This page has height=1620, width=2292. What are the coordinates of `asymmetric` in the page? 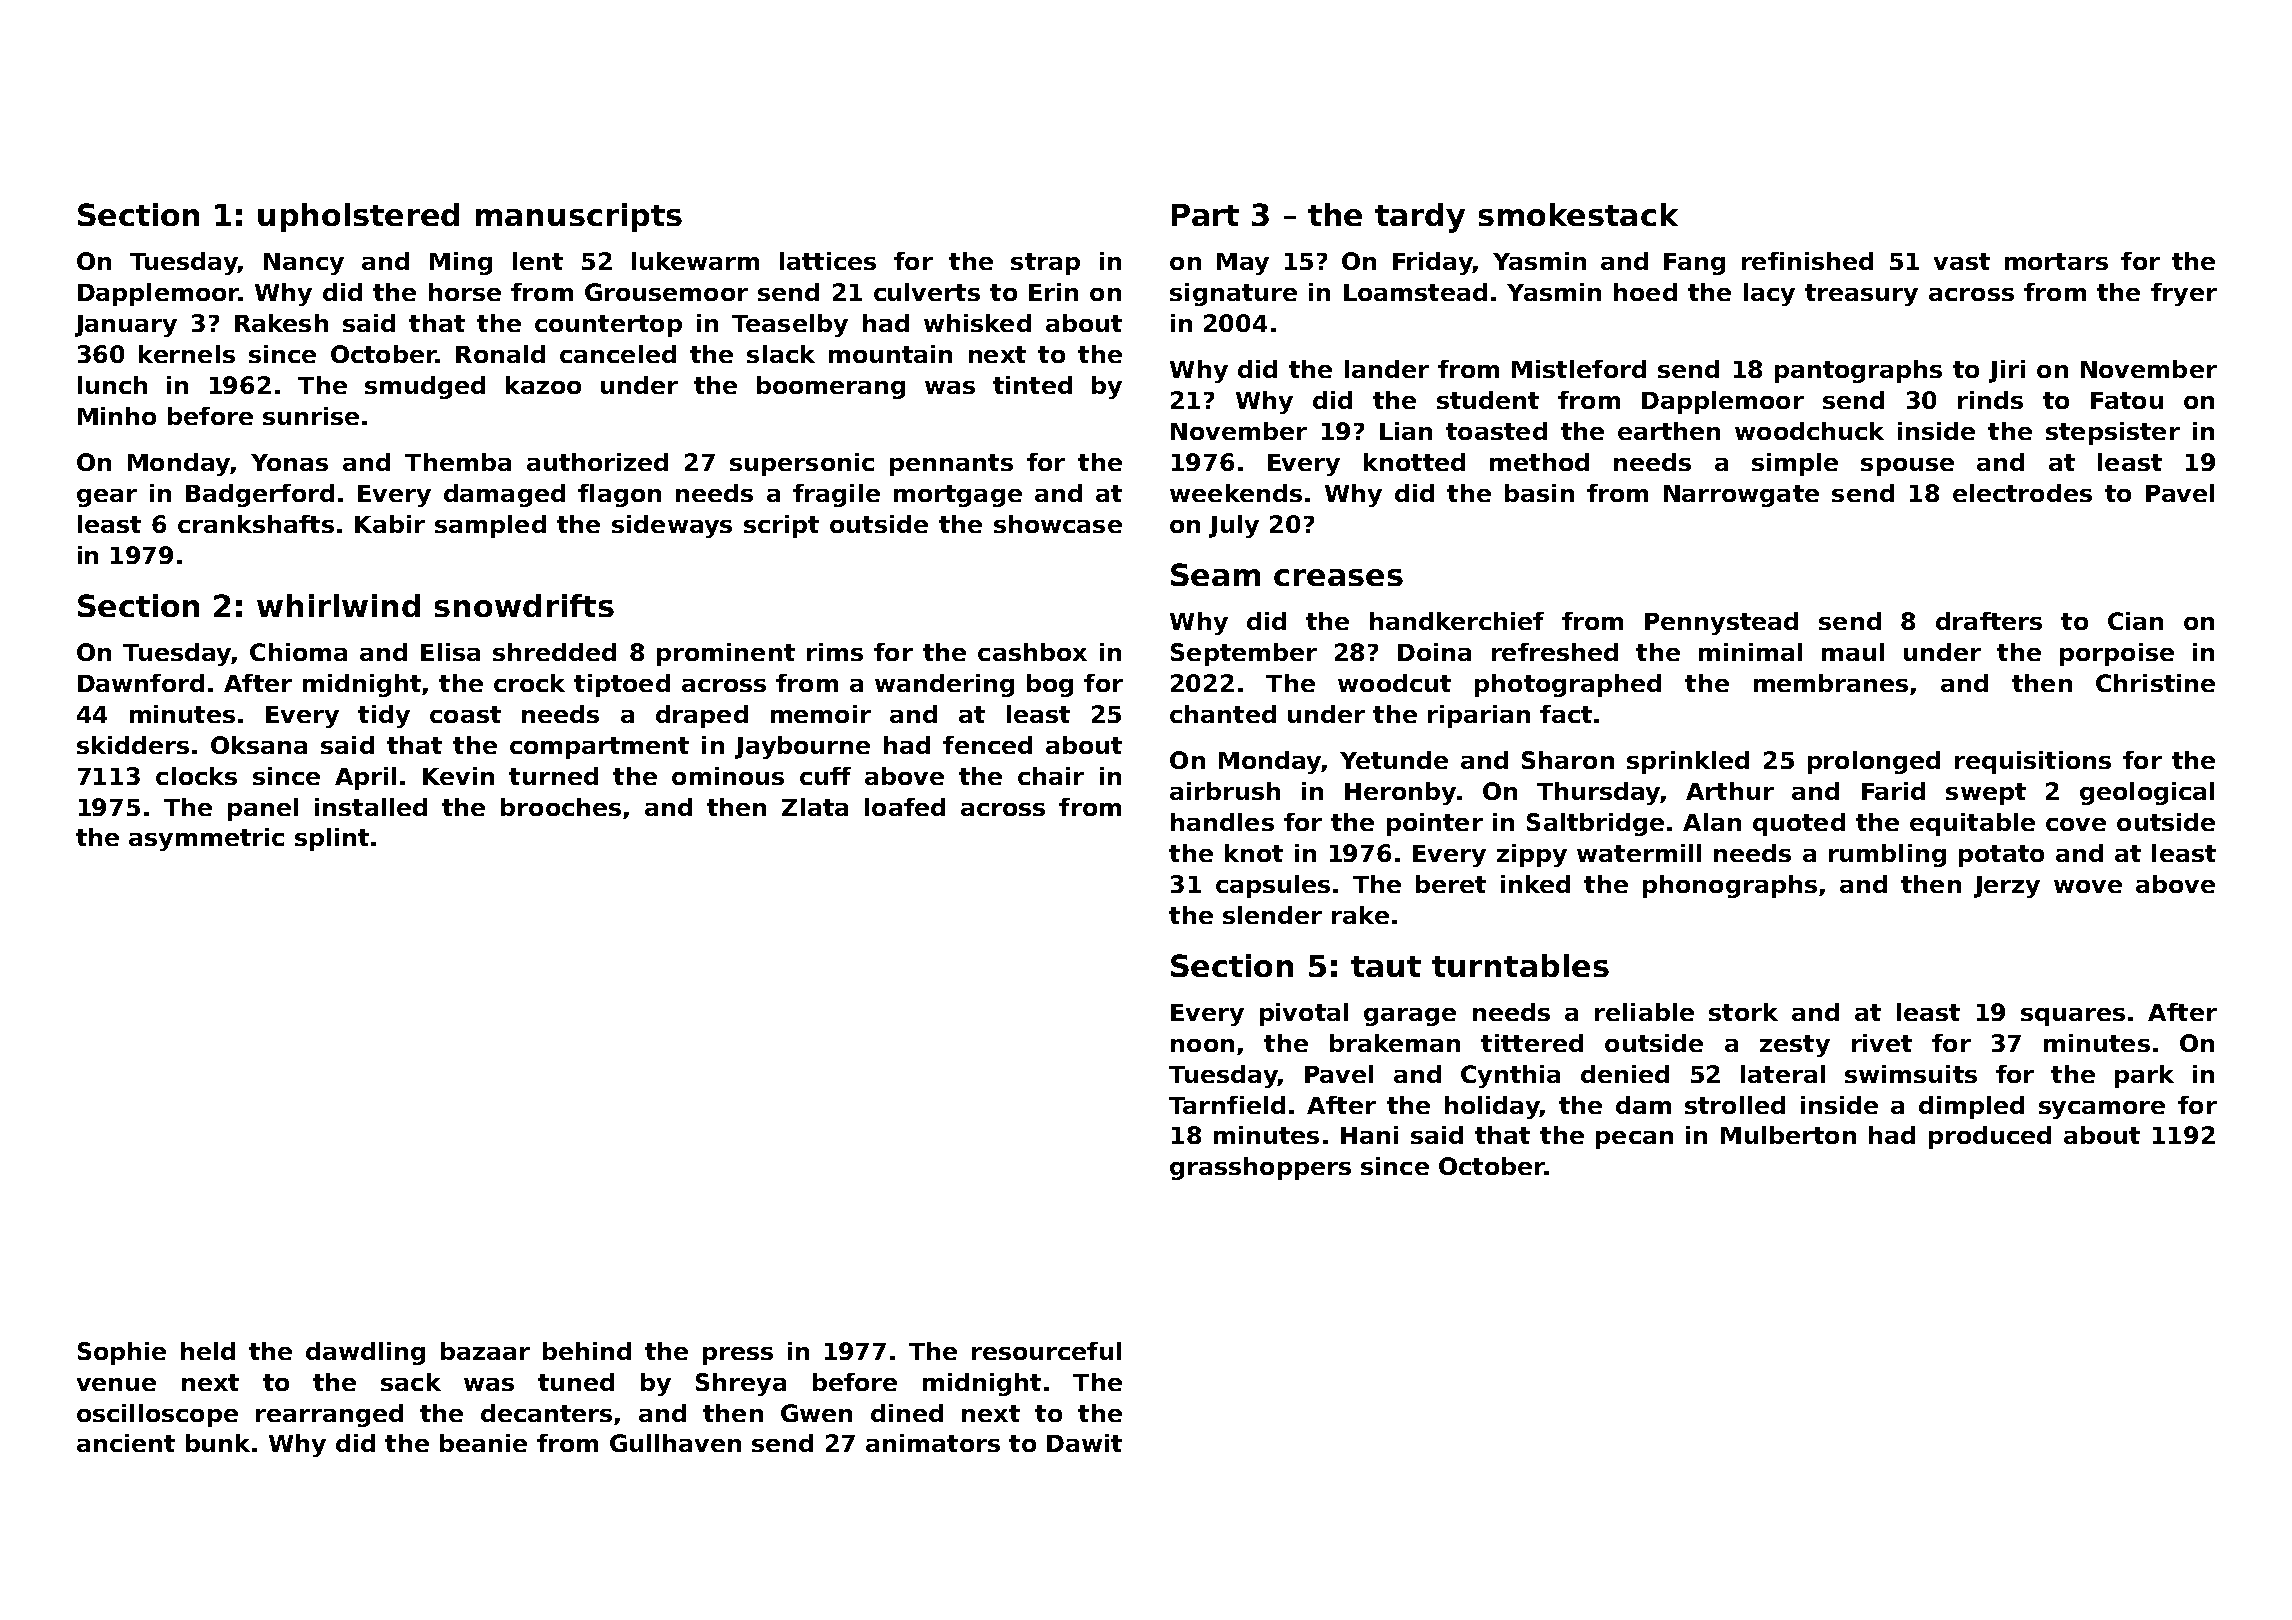 It's located at (206, 839).
